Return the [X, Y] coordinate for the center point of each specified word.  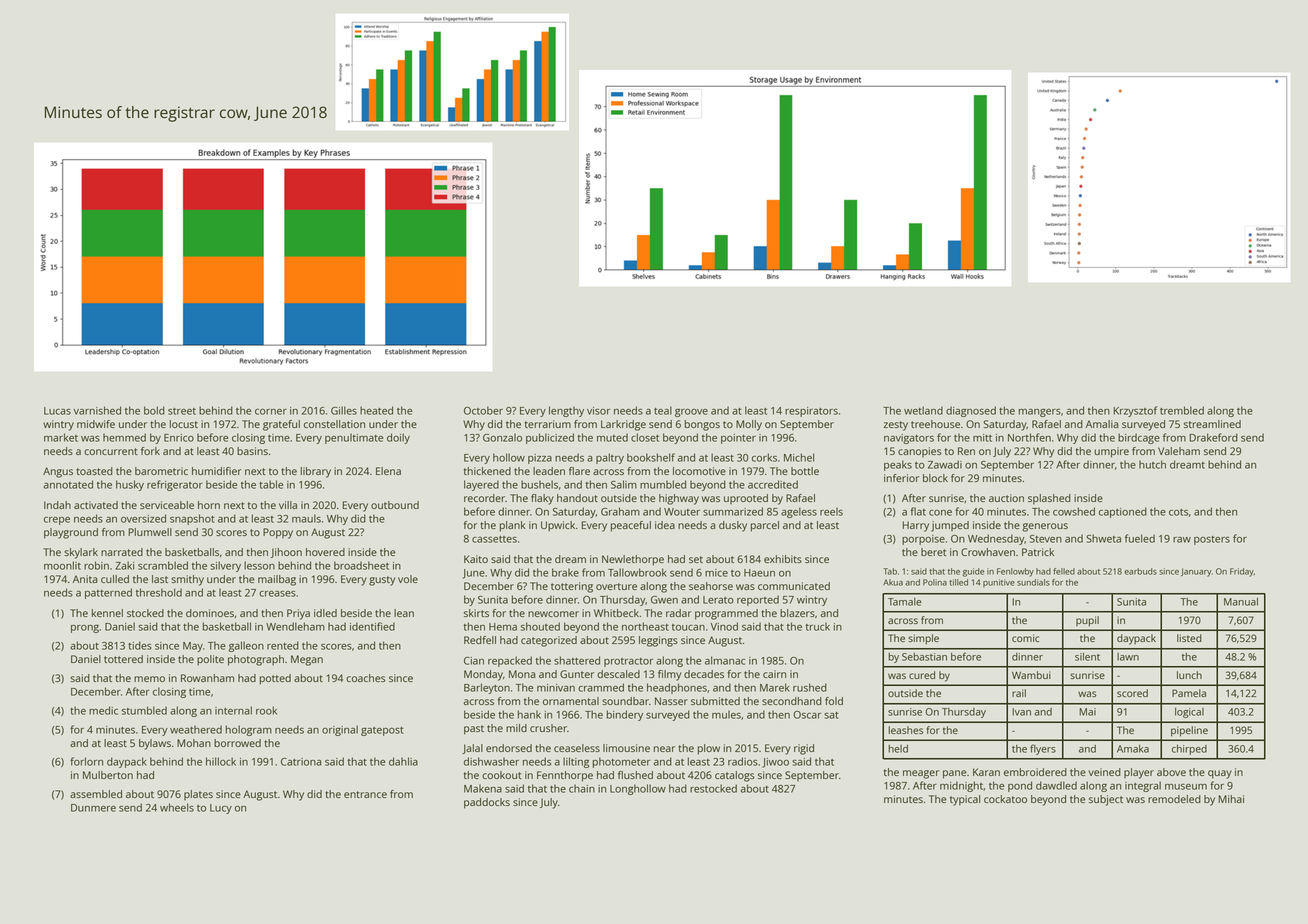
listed [1189, 638]
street [182, 411]
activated [96, 505]
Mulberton [108, 775]
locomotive [699, 471]
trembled [1182, 410]
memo [149, 679]
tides [140, 645]
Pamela [1189, 693]
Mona [522, 674]
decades [704, 674]
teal [663, 410]
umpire [1111, 452]
